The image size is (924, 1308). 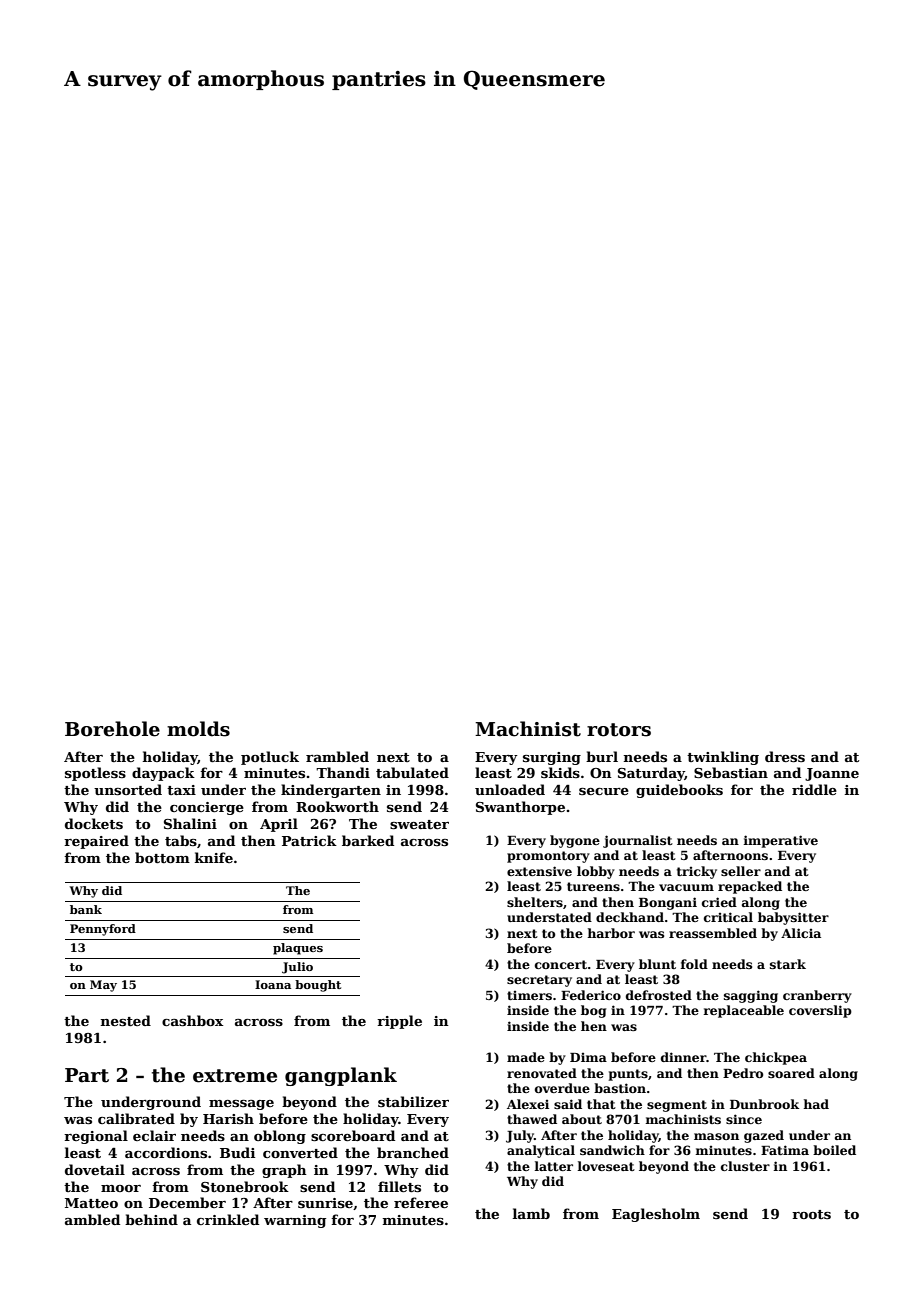 What do you see at coordinates (331, 791) in the image?
I see `kindergarten` at bounding box center [331, 791].
